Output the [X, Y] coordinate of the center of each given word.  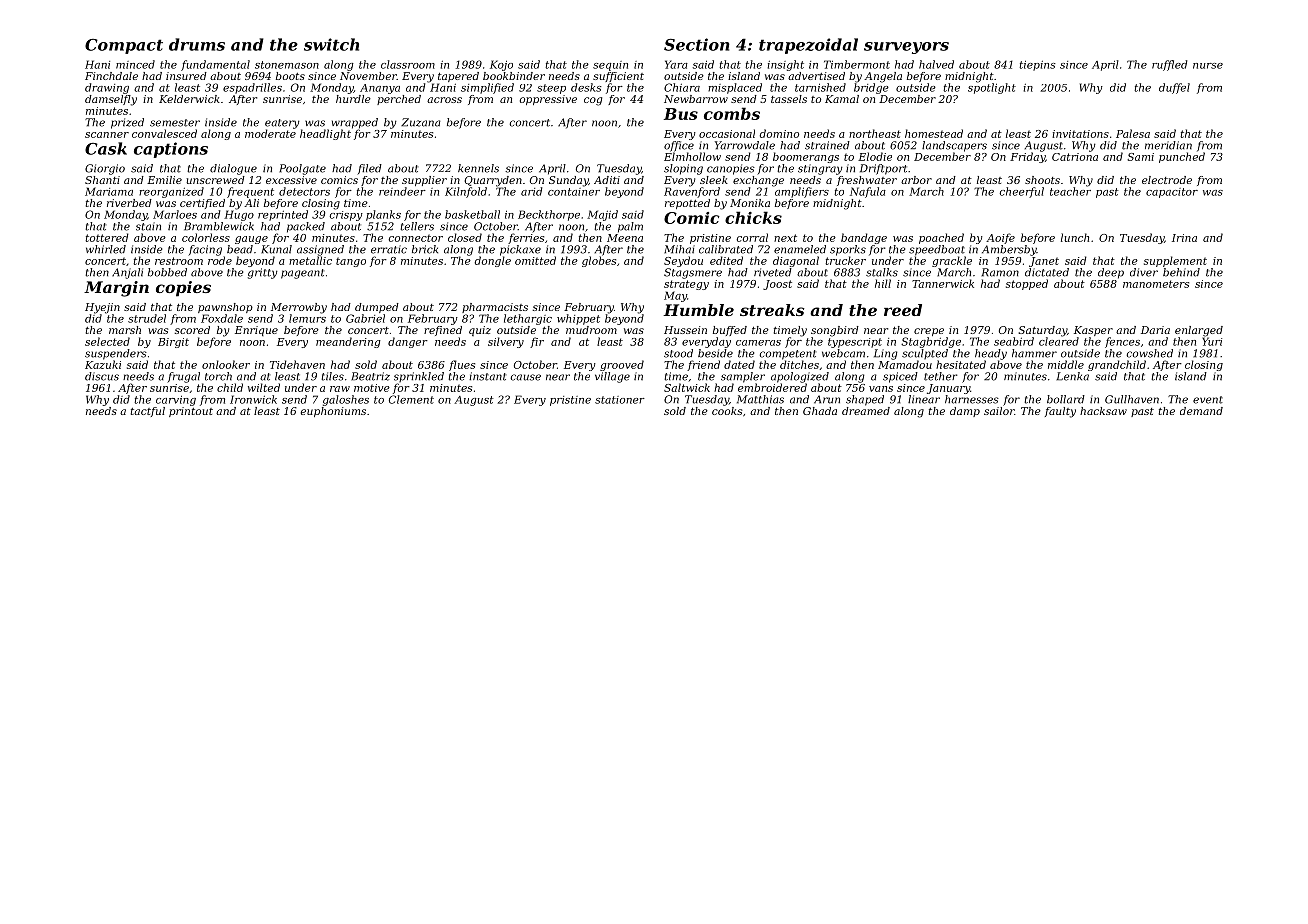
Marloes [175, 214]
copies [183, 289]
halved [936, 64]
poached [941, 238]
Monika [750, 203]
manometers [1156, 284]
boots [290, 76]
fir [537, 342]
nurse [1208, 66]
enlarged [1199, 331]
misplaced [735, 88]
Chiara [682, 87]
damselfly [111, 100]
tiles [332, 376]
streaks [772, 310]
